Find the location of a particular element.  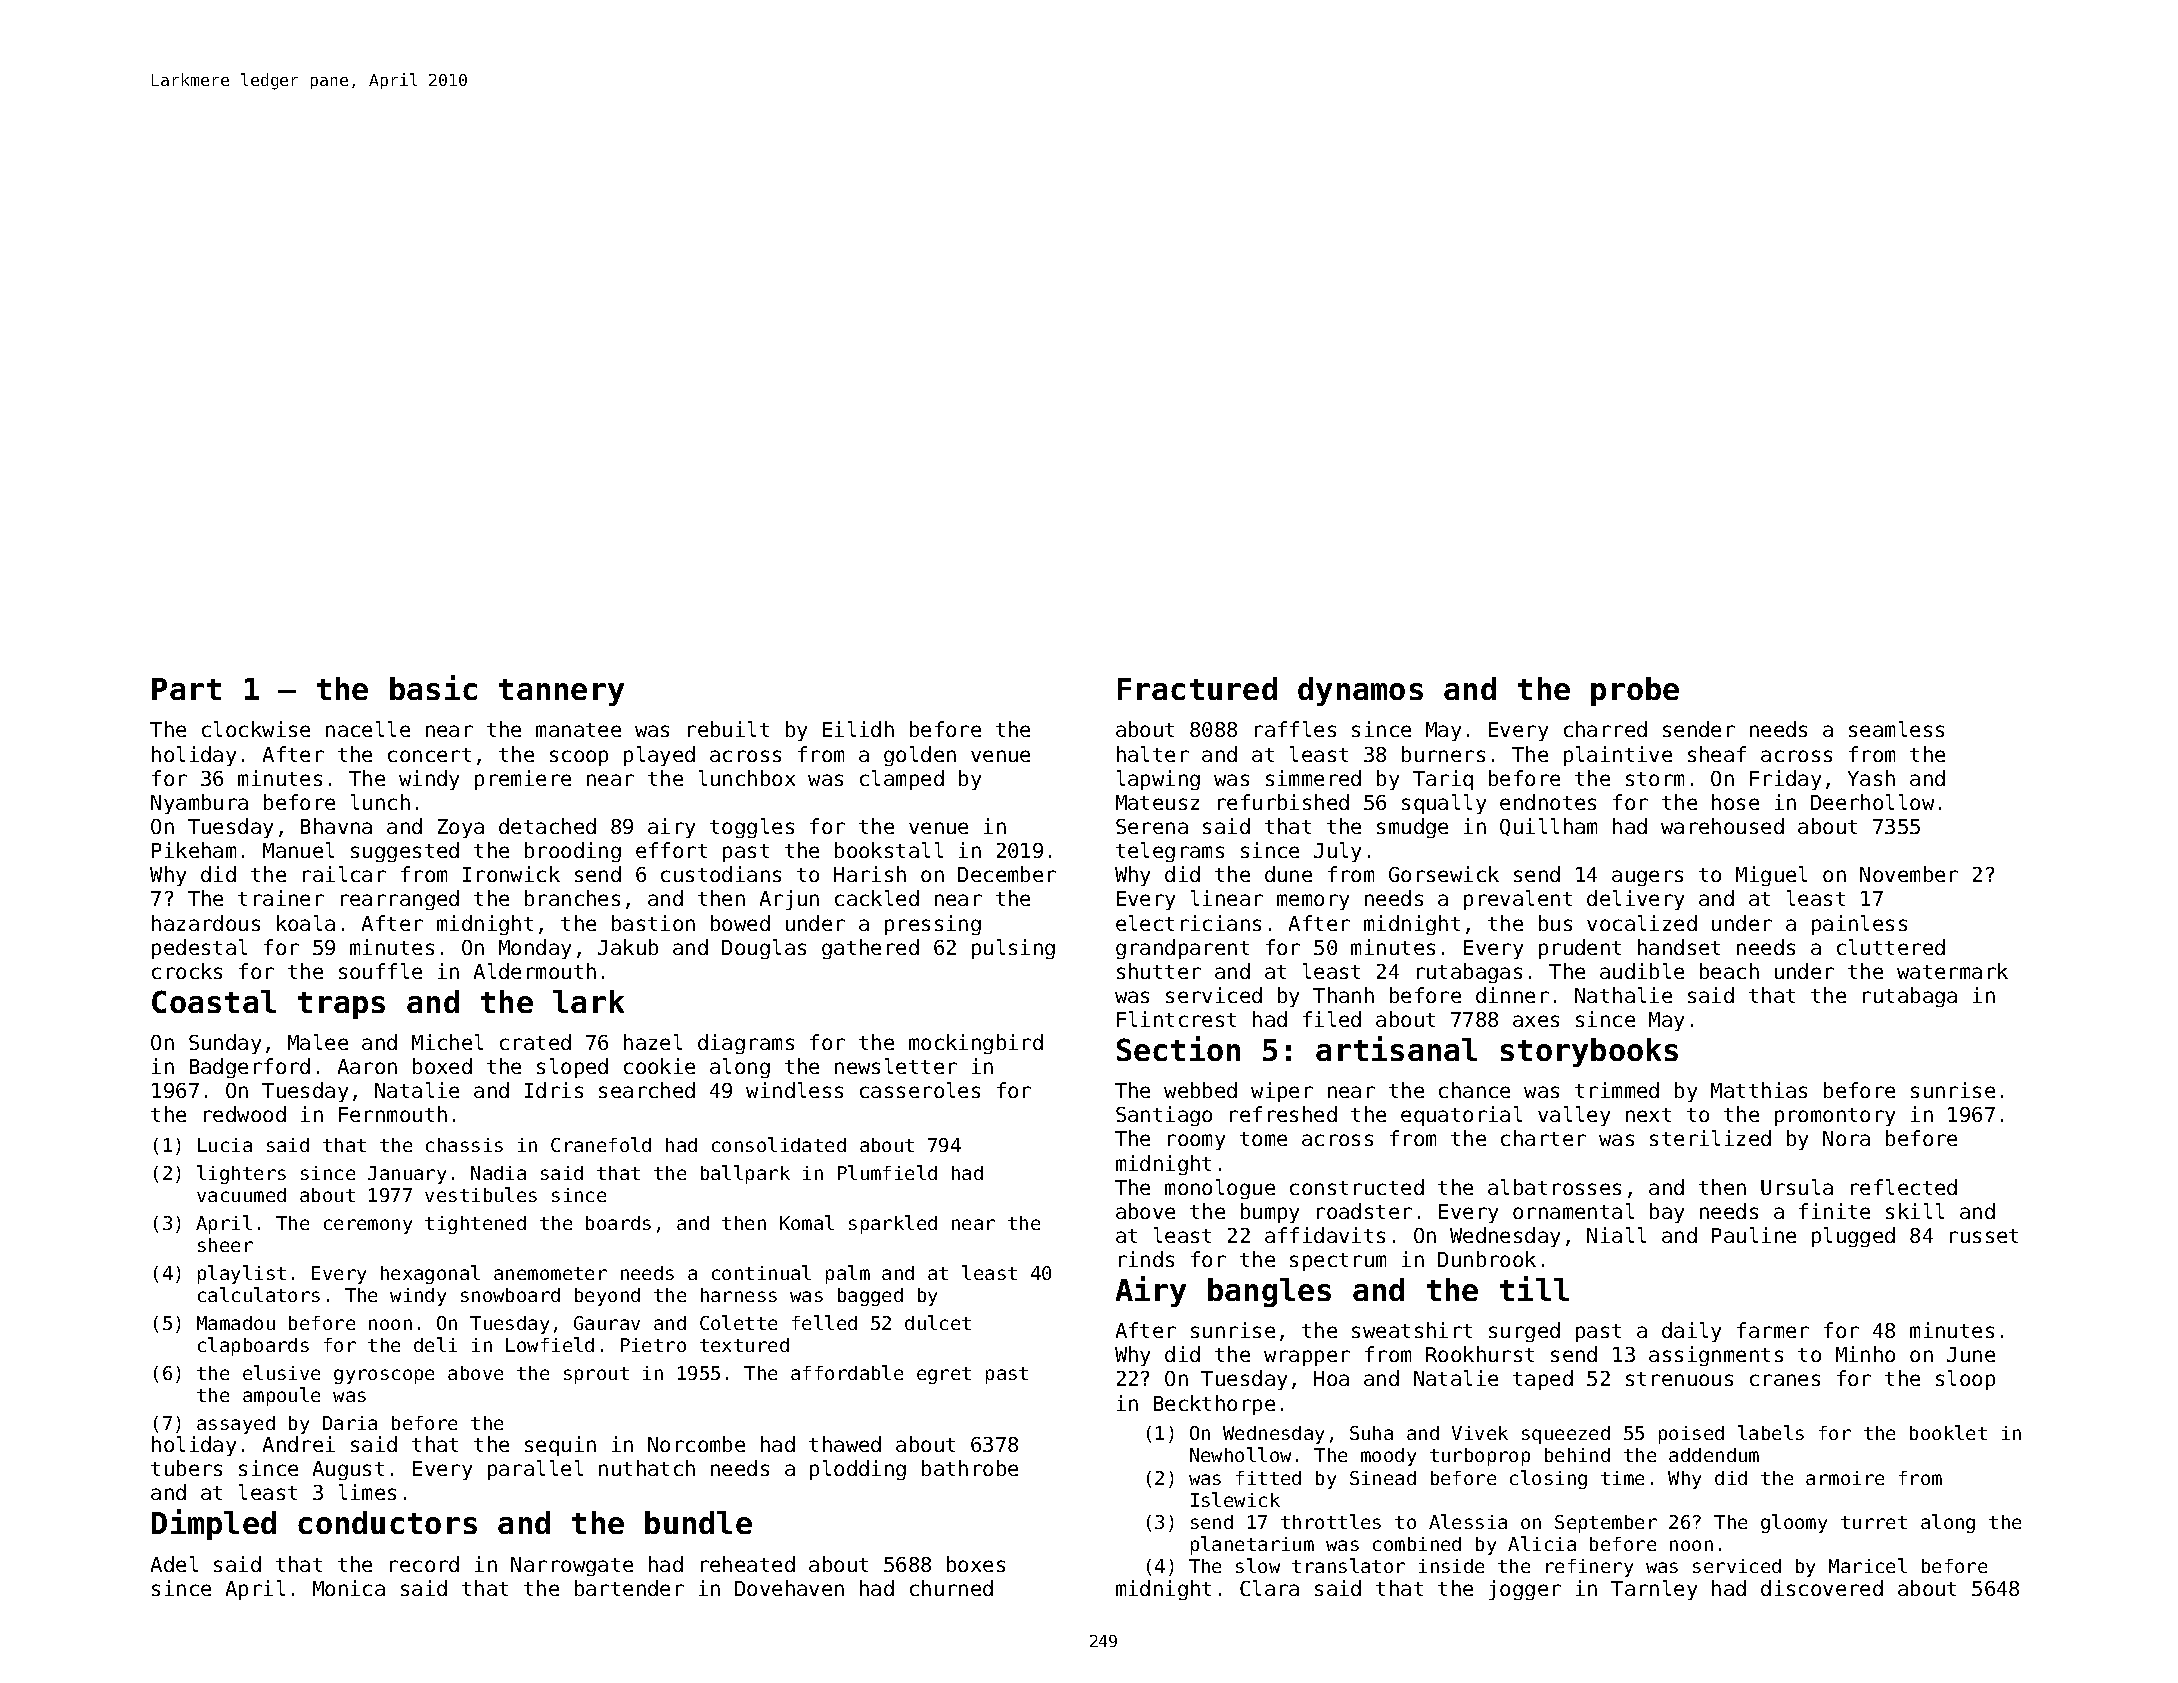

bartender is located at coordinates (629, 1588).
